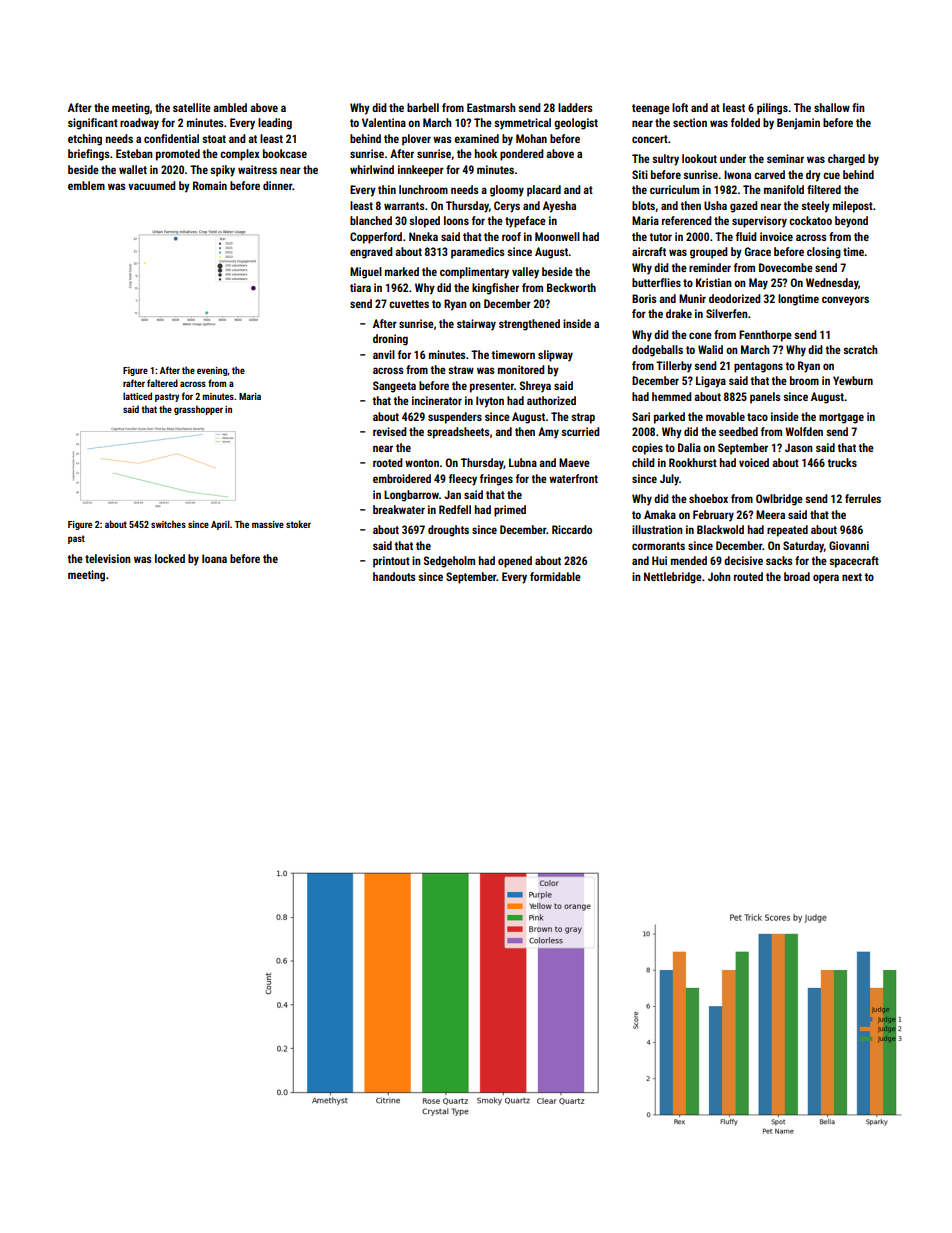  I want to click on Moonwell, so click(557, 236).
